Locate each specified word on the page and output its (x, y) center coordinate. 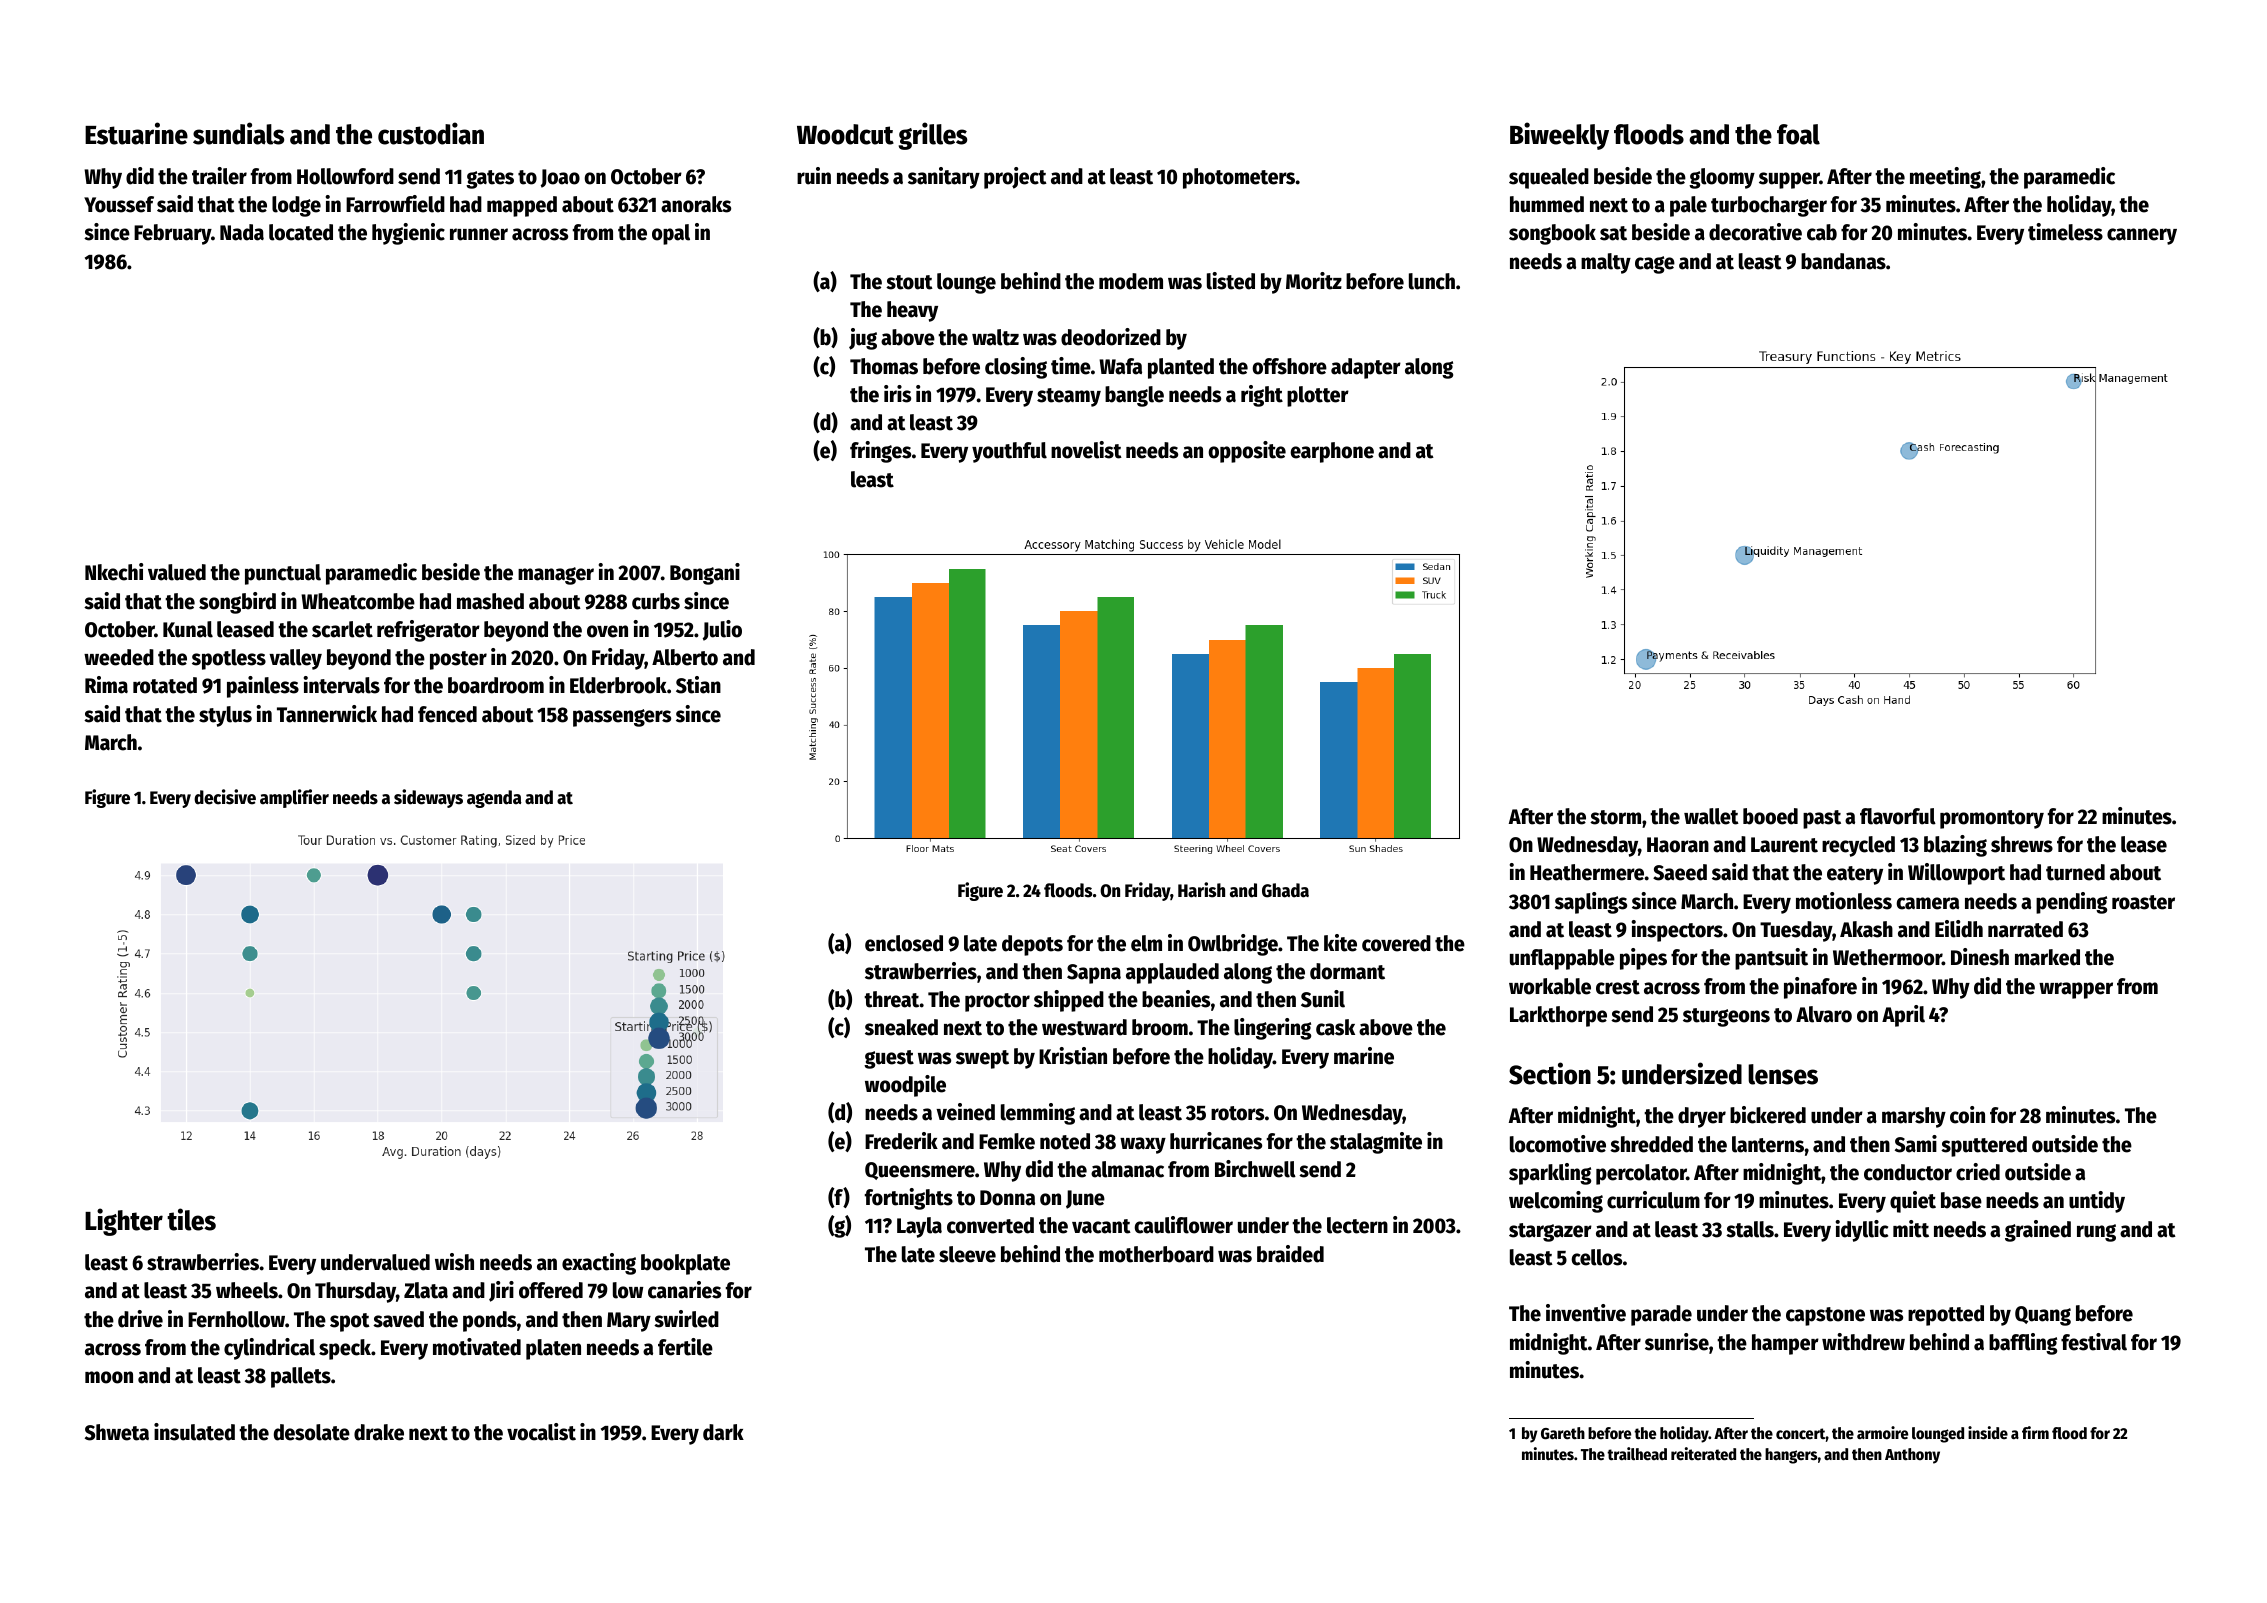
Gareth (1563, 1433)
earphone (1332, 452)
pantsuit (1771, 959)
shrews (2022, 844)
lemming (1038, 1114)
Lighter (124, 1222)
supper (1789, 180)
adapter (1366, 368)
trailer (219, 176)
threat (892, 999)
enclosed (904, 943)
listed (1231, 281)
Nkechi (114, 572)
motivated (477, 1347)
